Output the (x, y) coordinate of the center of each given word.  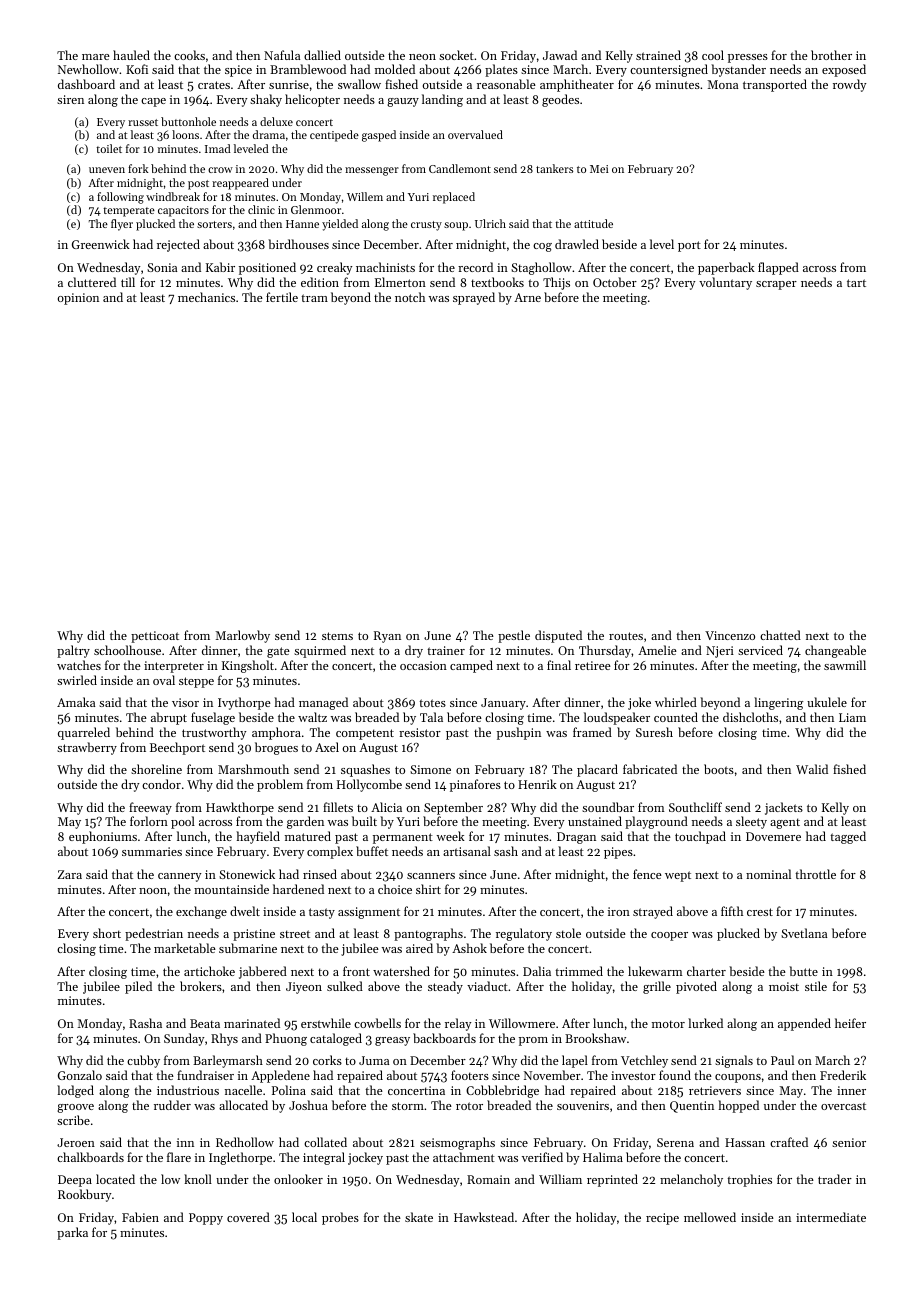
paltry (73, 651)
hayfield (258, 837)
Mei (599, 169)
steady (445, 987)
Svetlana (804, 933)
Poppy (206, 1219)
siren (70, 99)
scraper (776, 285)
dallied (322, 55)
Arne (527, 297)
